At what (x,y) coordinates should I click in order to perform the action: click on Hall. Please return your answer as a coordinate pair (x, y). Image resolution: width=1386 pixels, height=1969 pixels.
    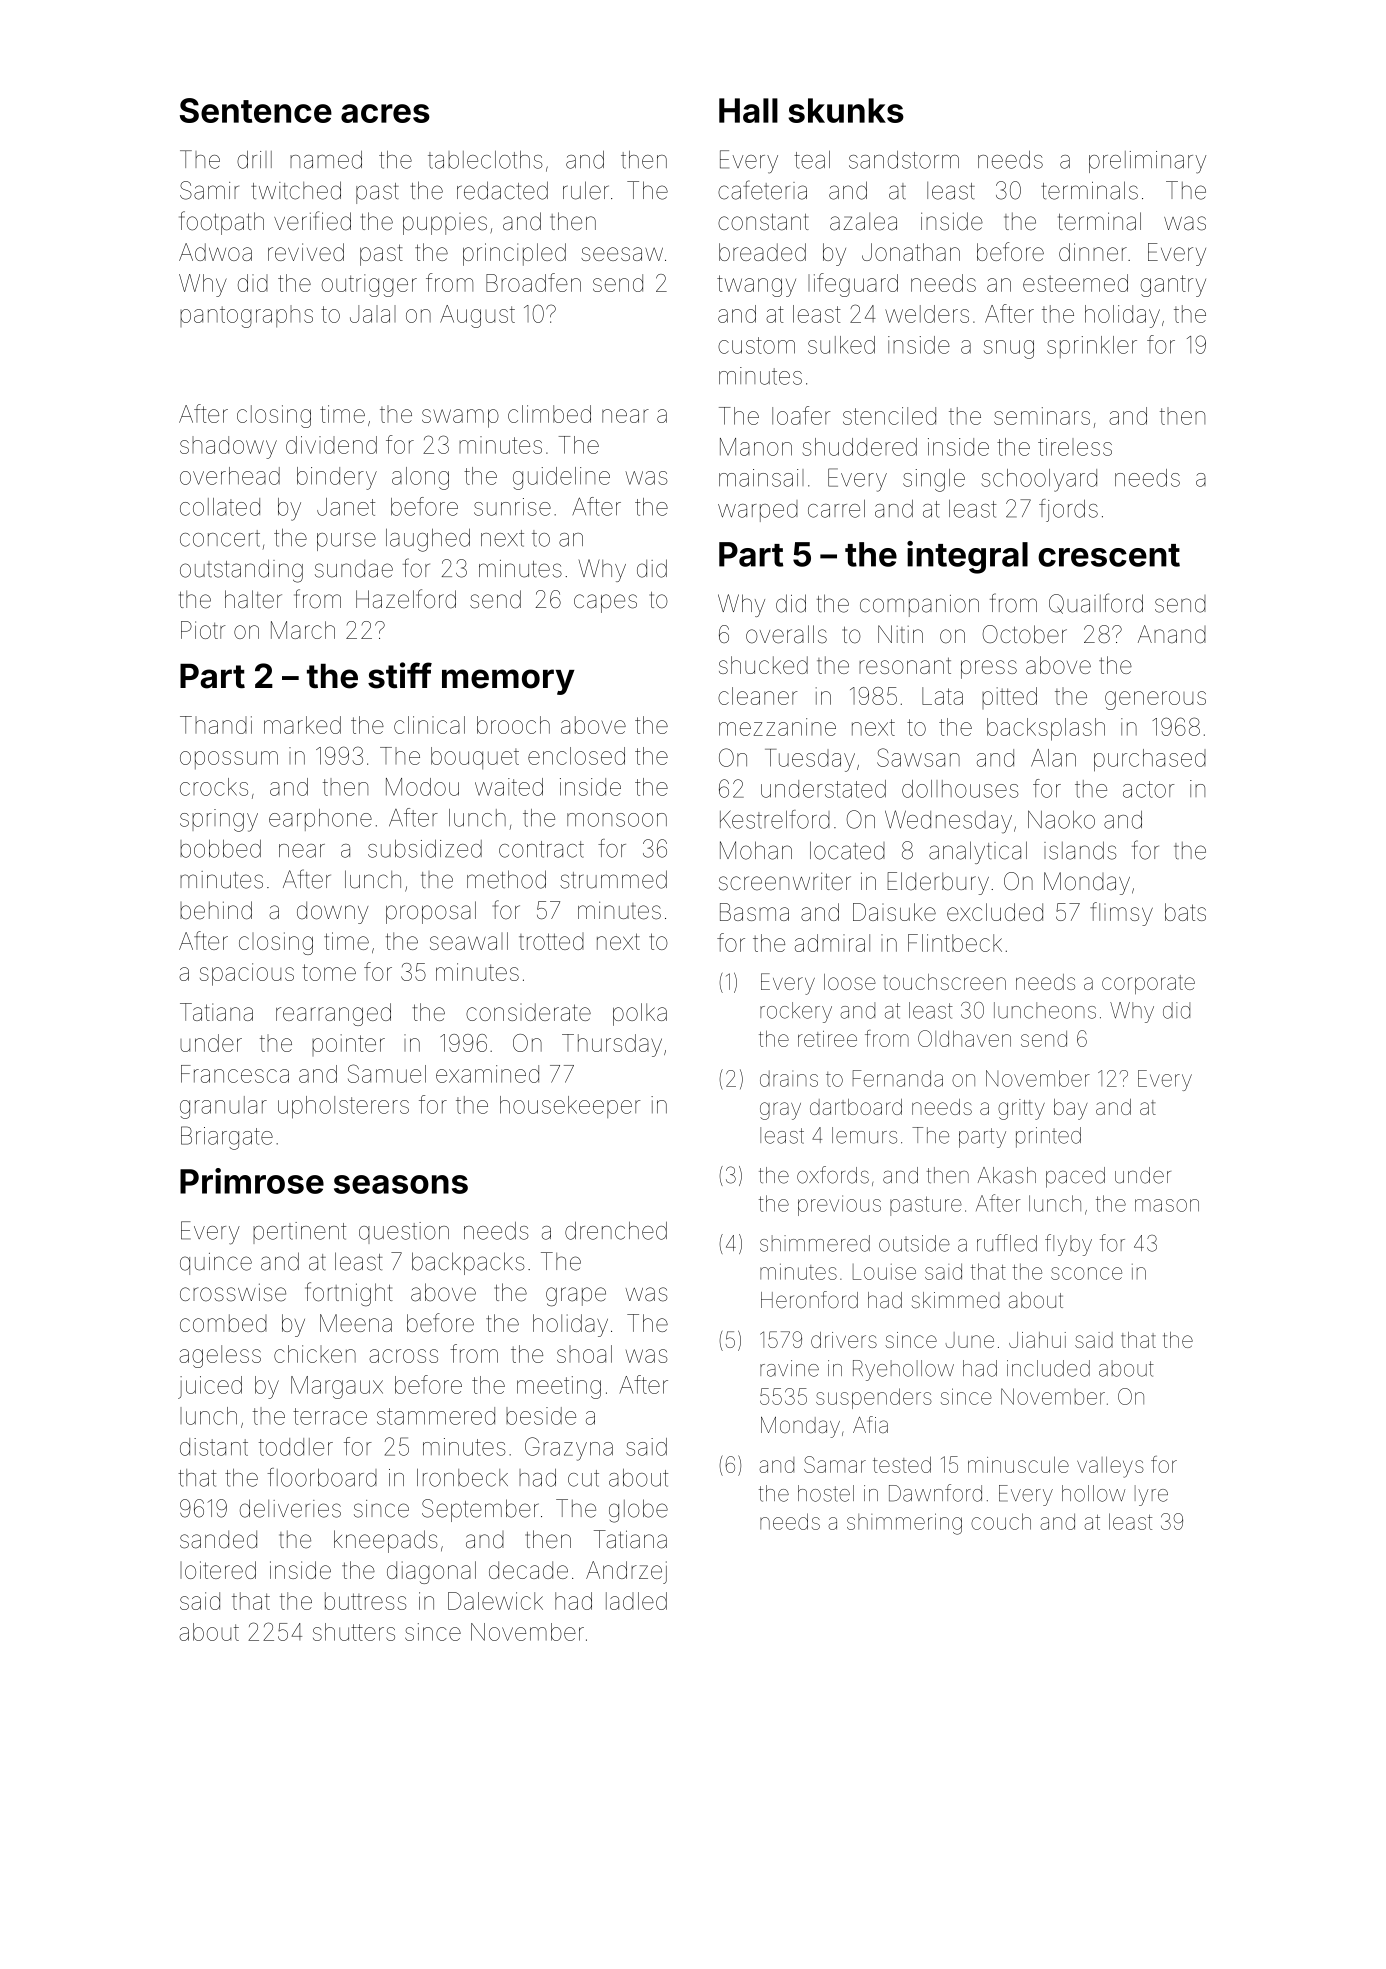
    Looking at the image, I should click on (748, 110).
